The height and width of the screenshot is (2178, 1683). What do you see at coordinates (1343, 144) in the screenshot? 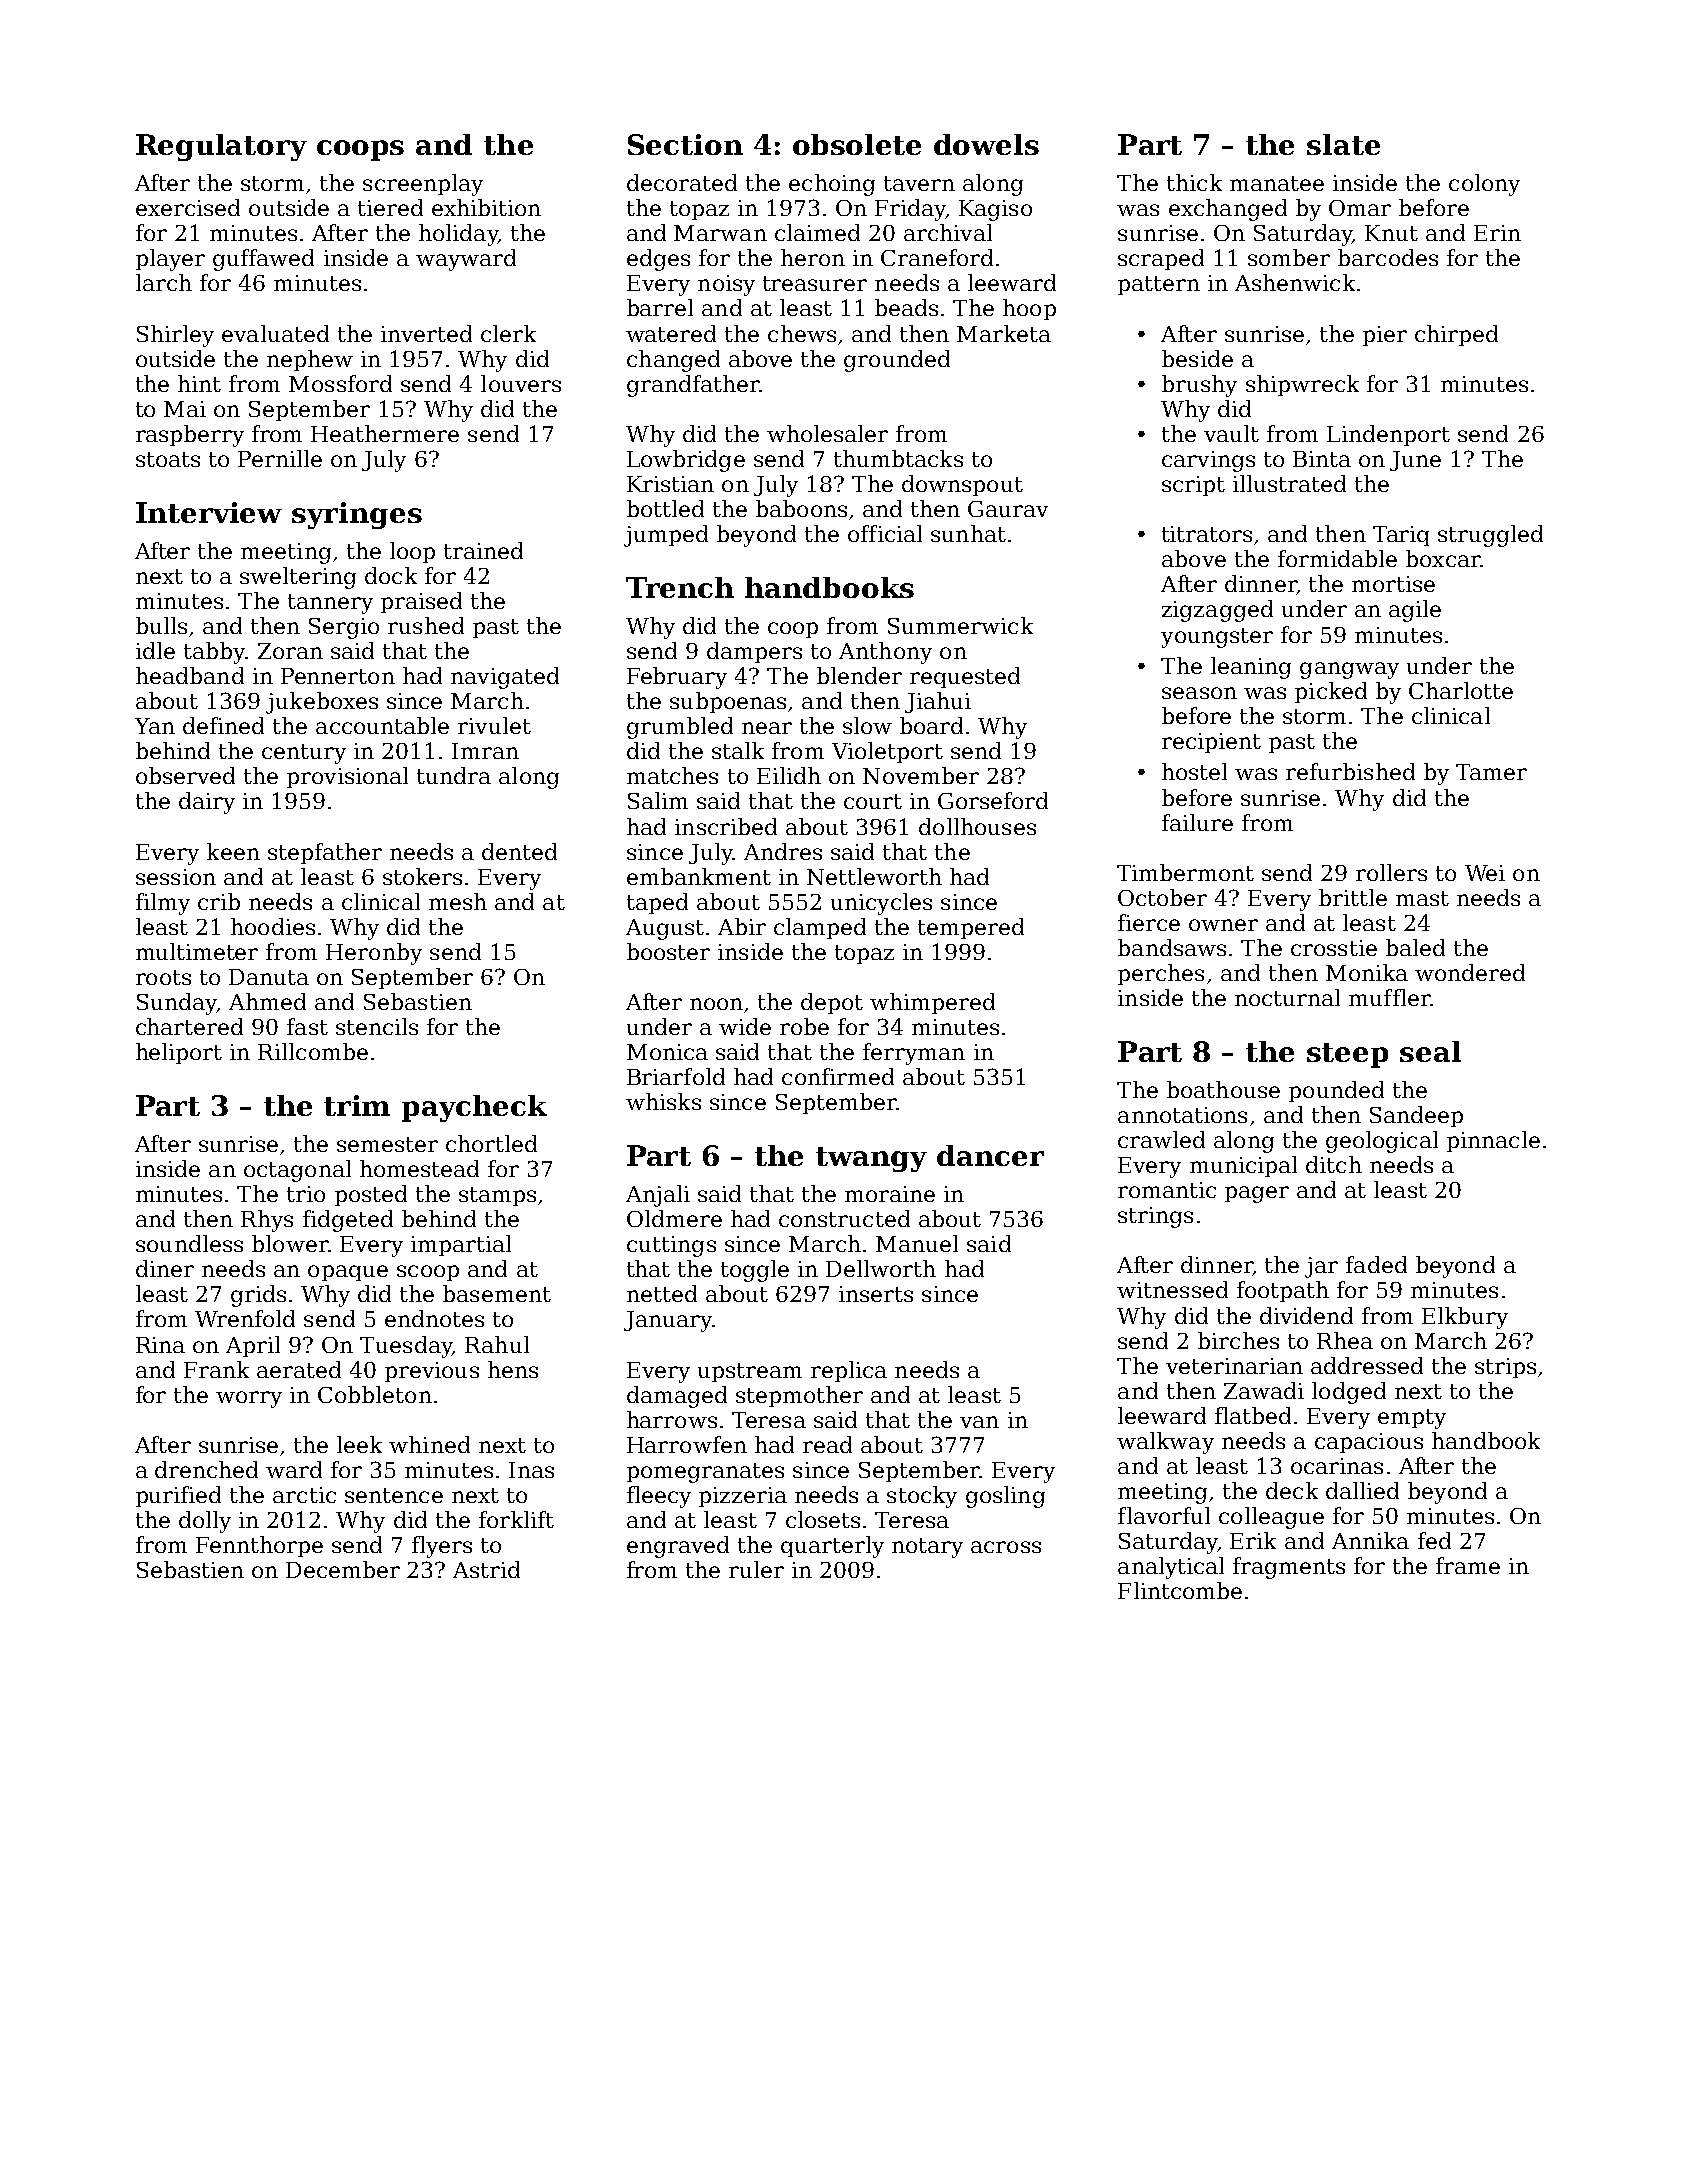
I see `slate` at bounding box center [1343, 144].
